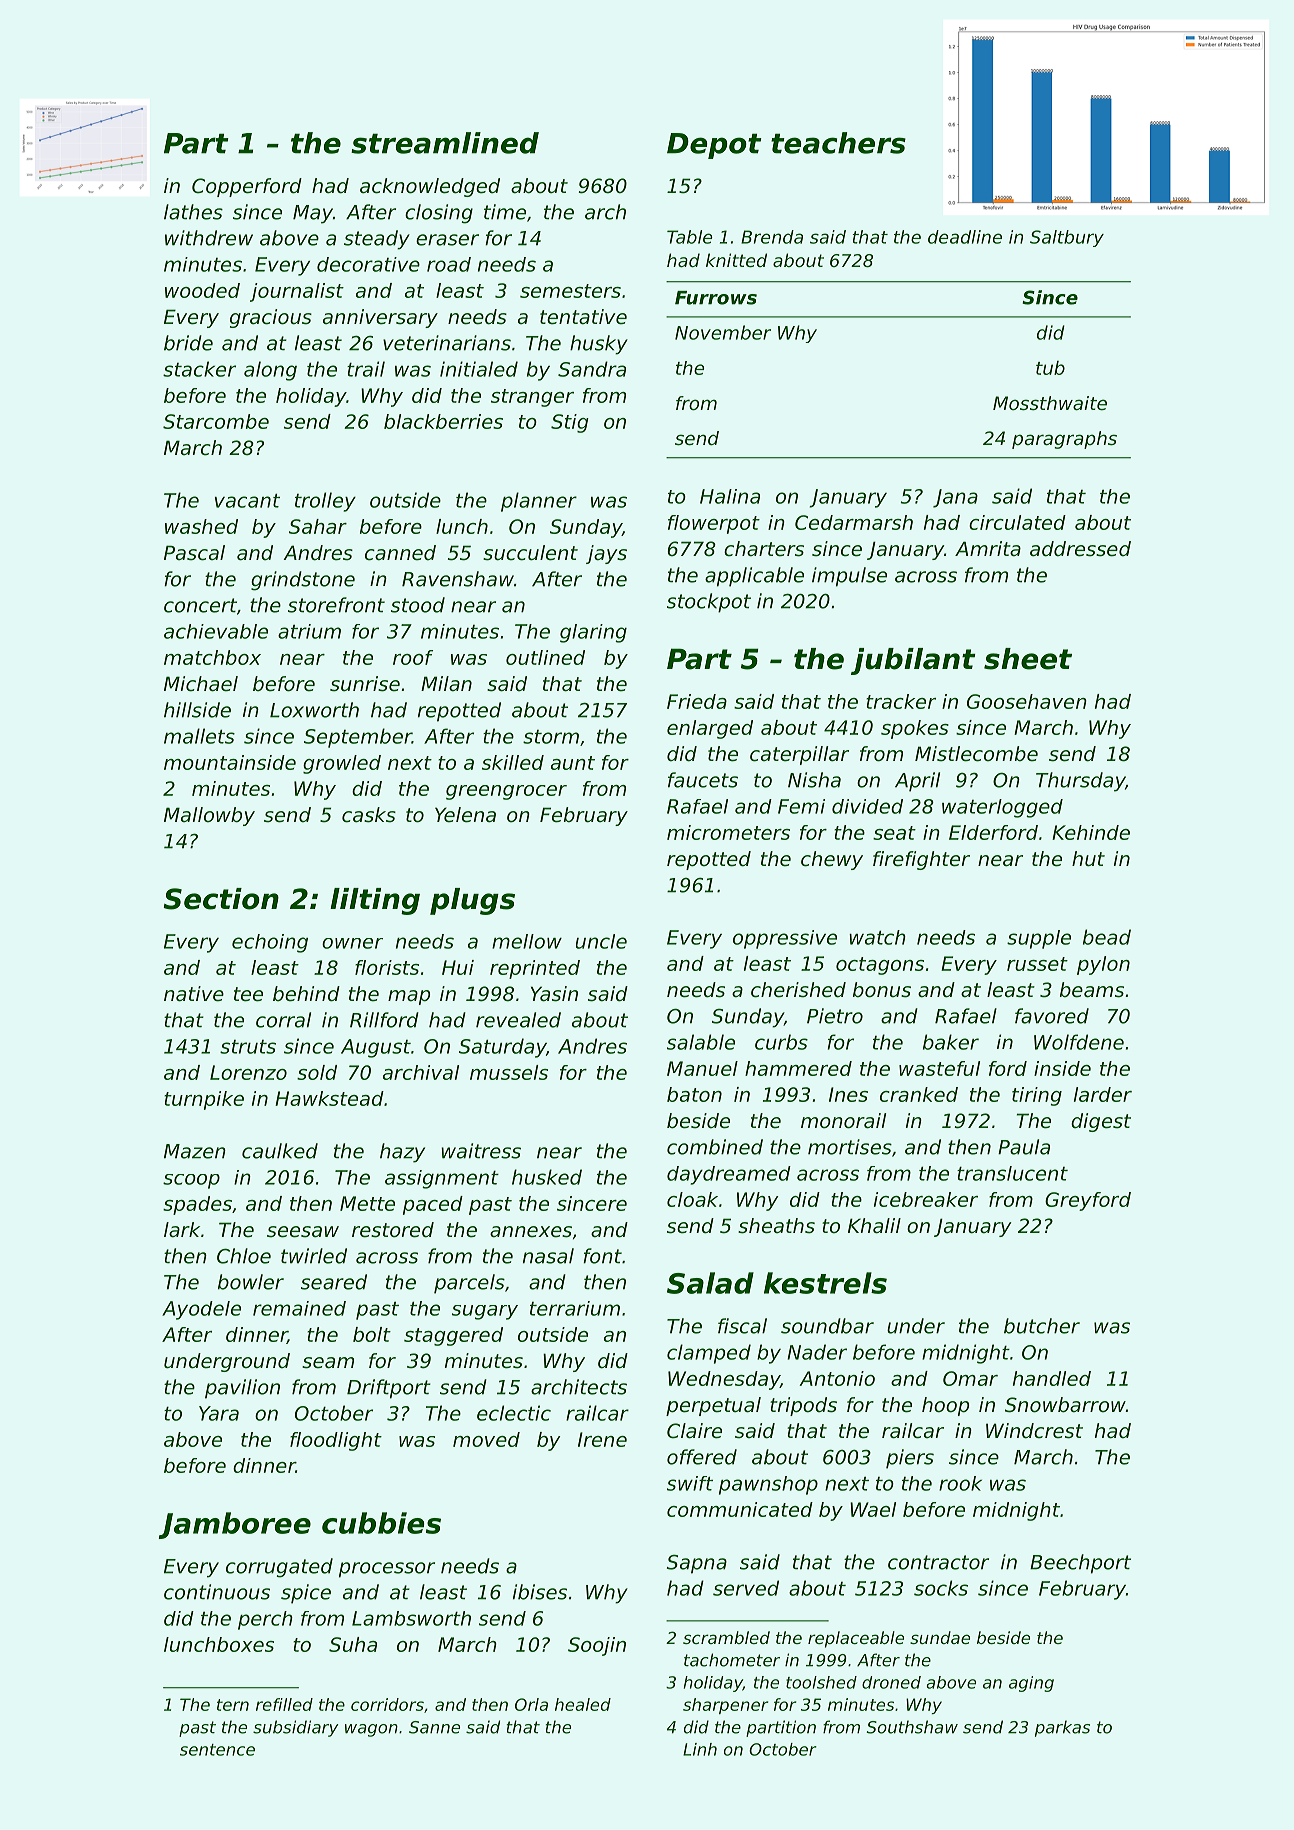 This document has width=1294, height=1830. What do you see at coordinates (234, 1525) in the document?
I see `Jamboree` at bounding box center [234, 1525].
